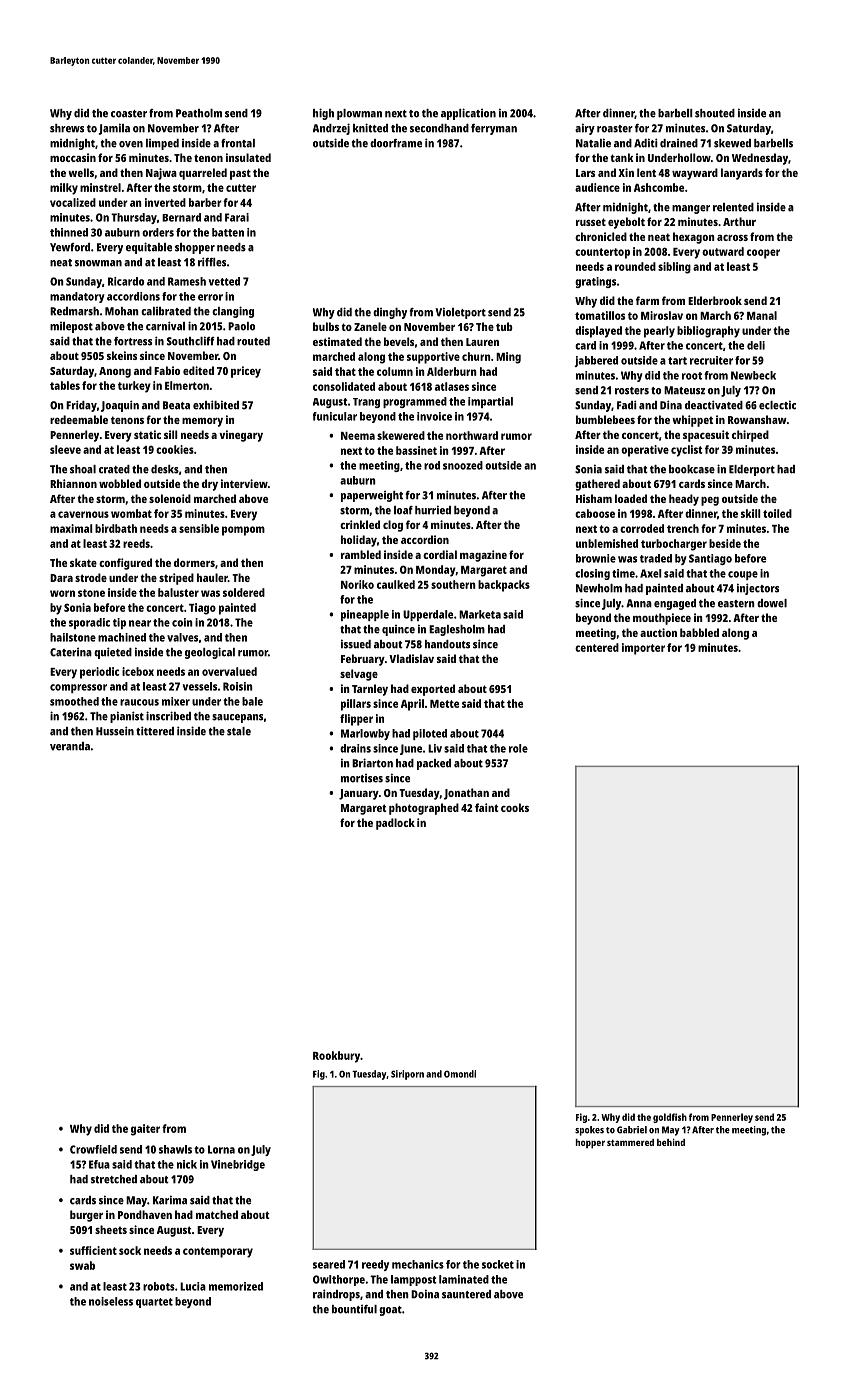 The image size is (849, 1400). I want to click on cyclist, so click(686, 451).
